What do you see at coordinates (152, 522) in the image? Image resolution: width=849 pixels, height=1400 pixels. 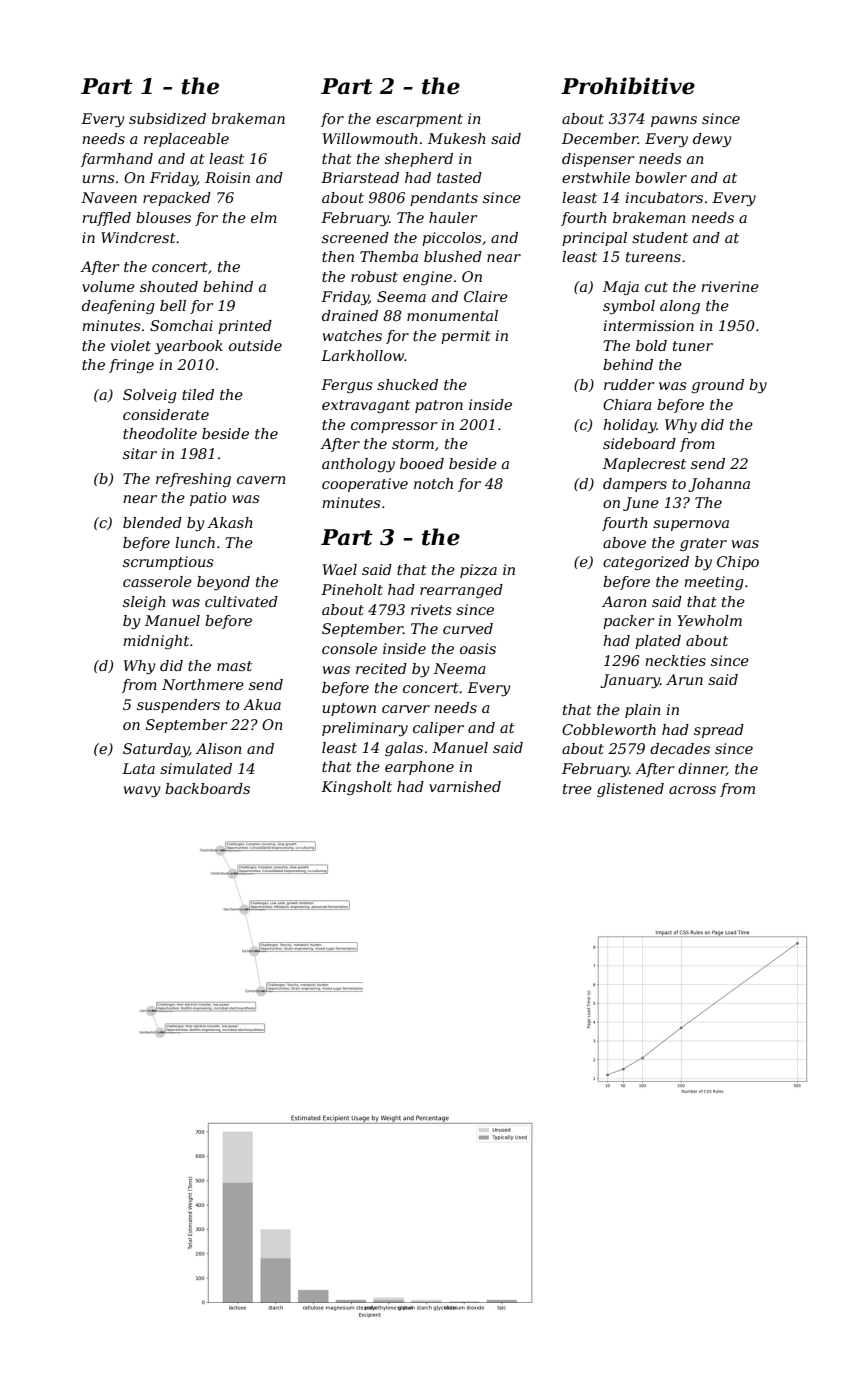 I see `blended` at bounding box center [152, 522].
